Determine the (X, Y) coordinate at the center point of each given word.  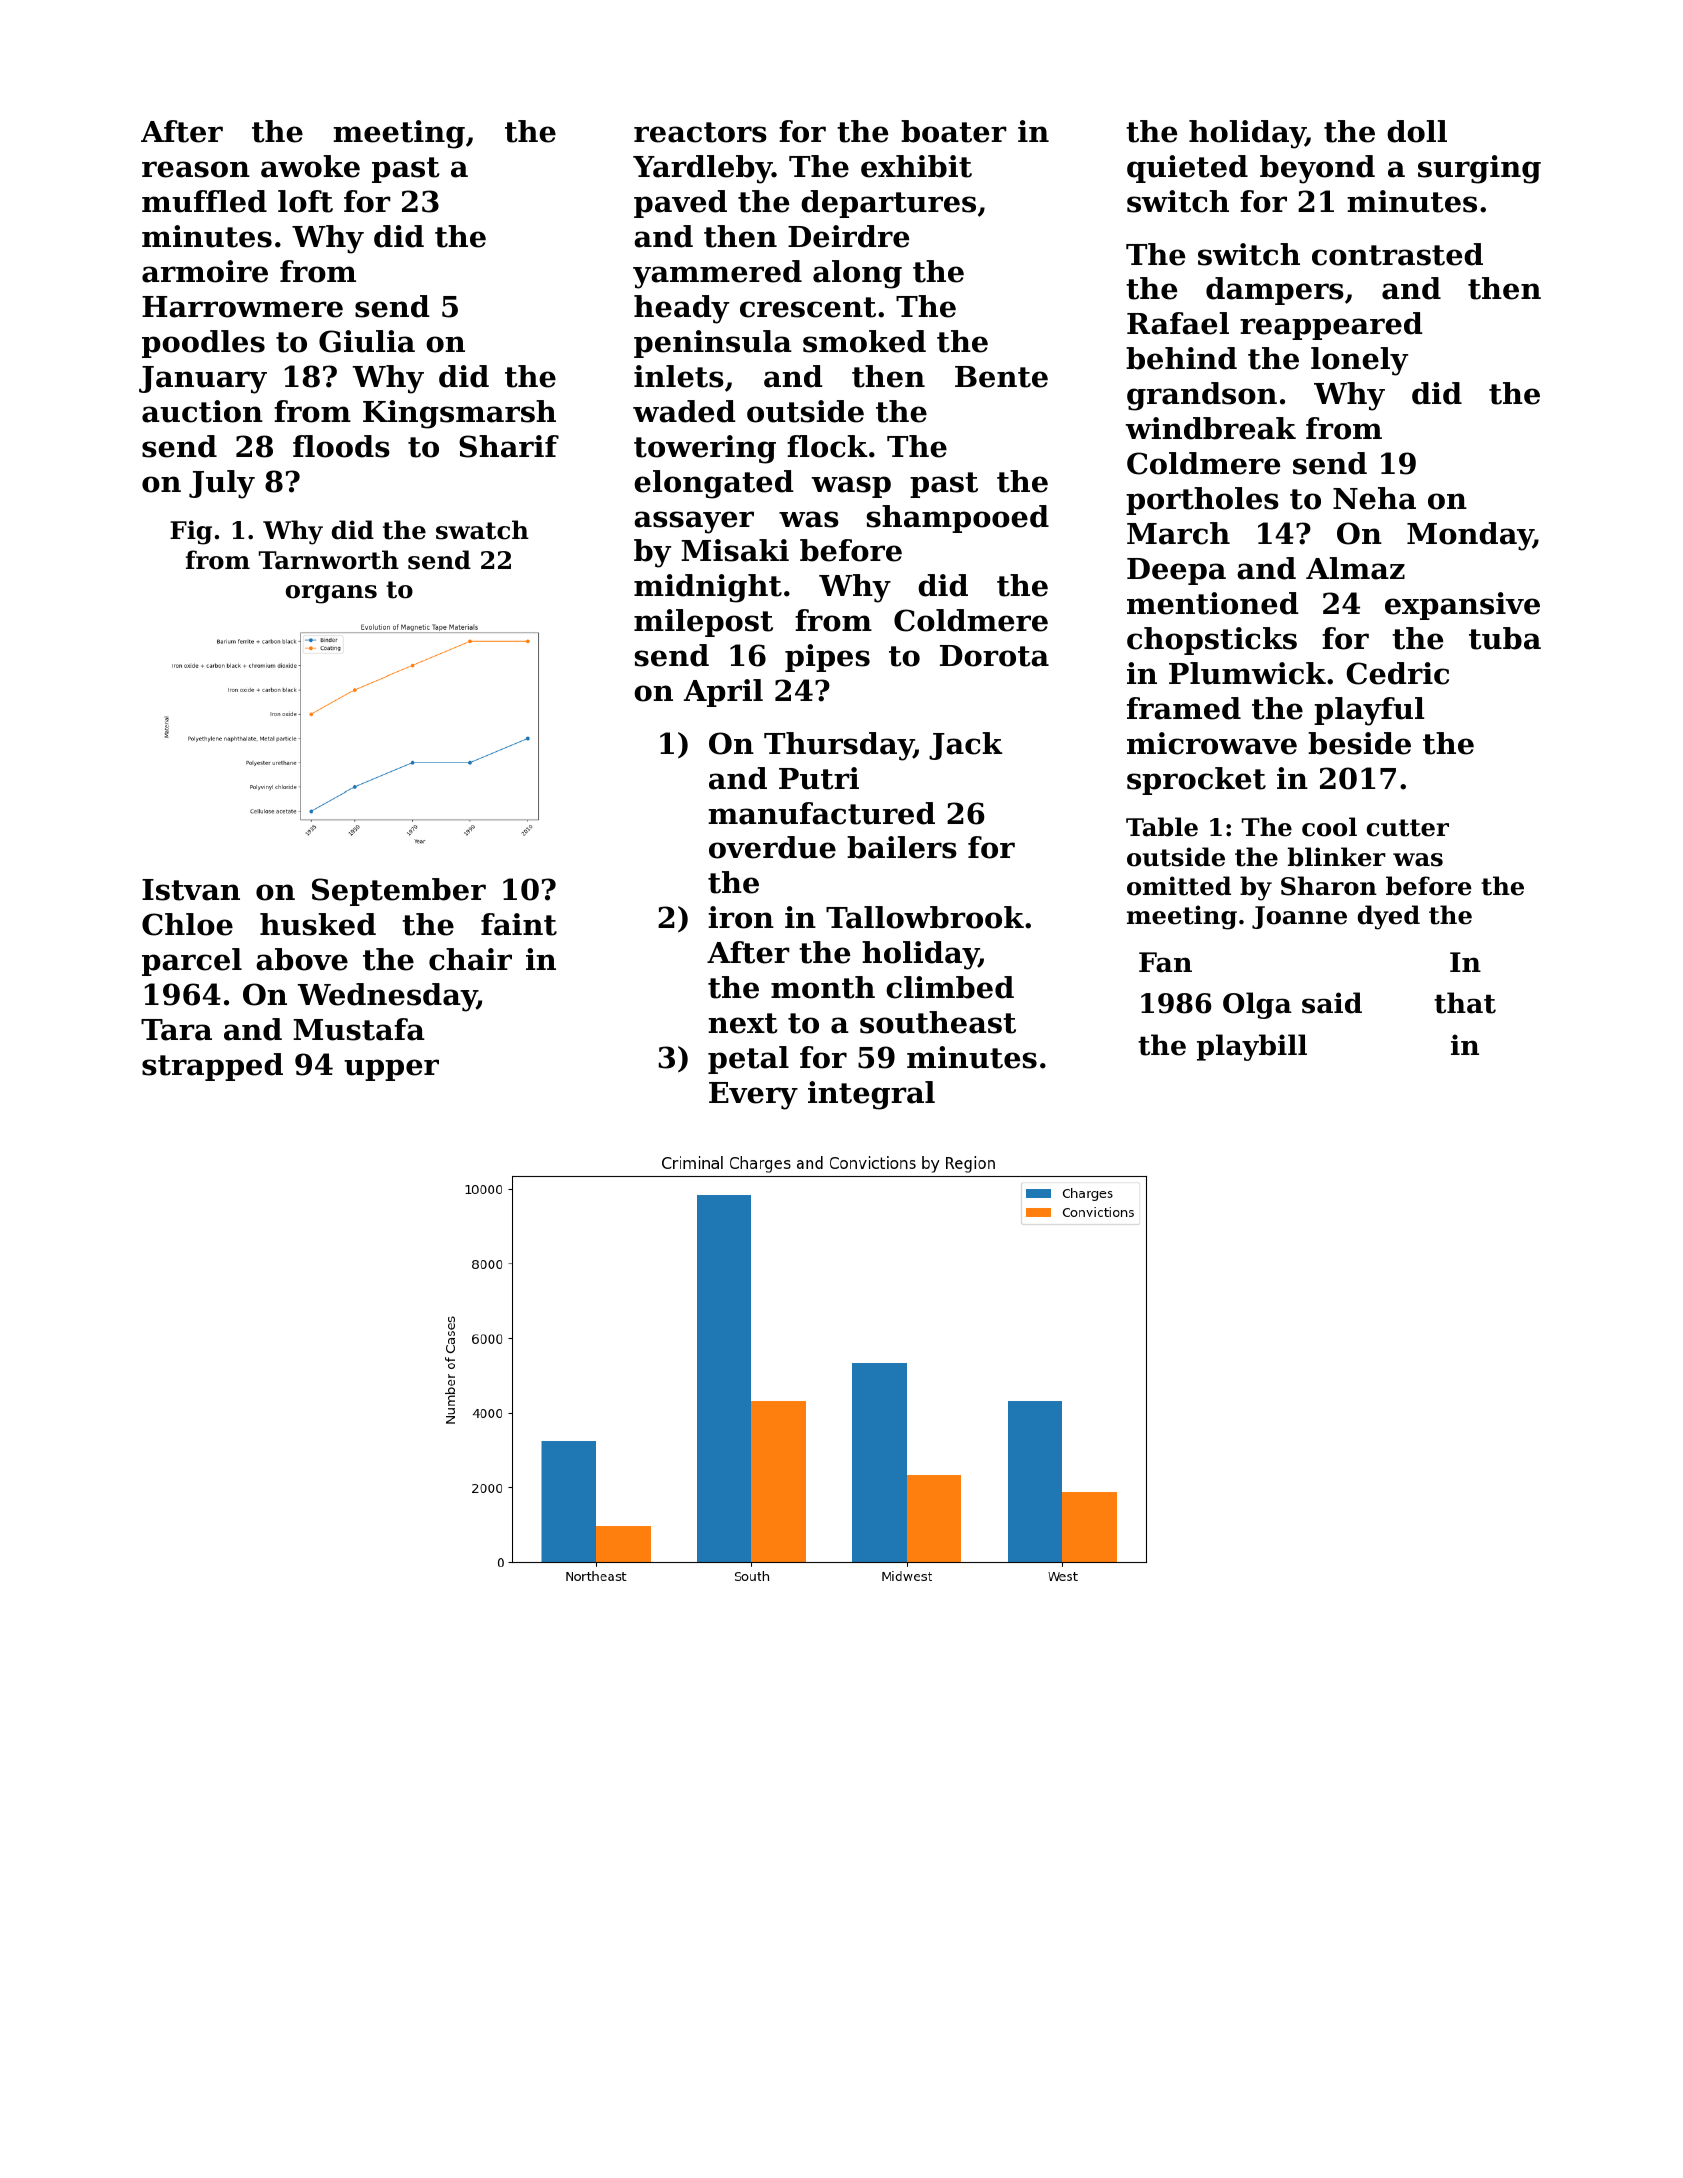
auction (202, 411)
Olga (1257, 1005)
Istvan (191, 890)
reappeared (1331, 326)
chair (470, 959)
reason (196, 169)
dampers (1275, 291)
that (1465, 1003)
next (743, 1023)
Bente (1001, 377)
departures (888, 204)
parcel (192, 962)
